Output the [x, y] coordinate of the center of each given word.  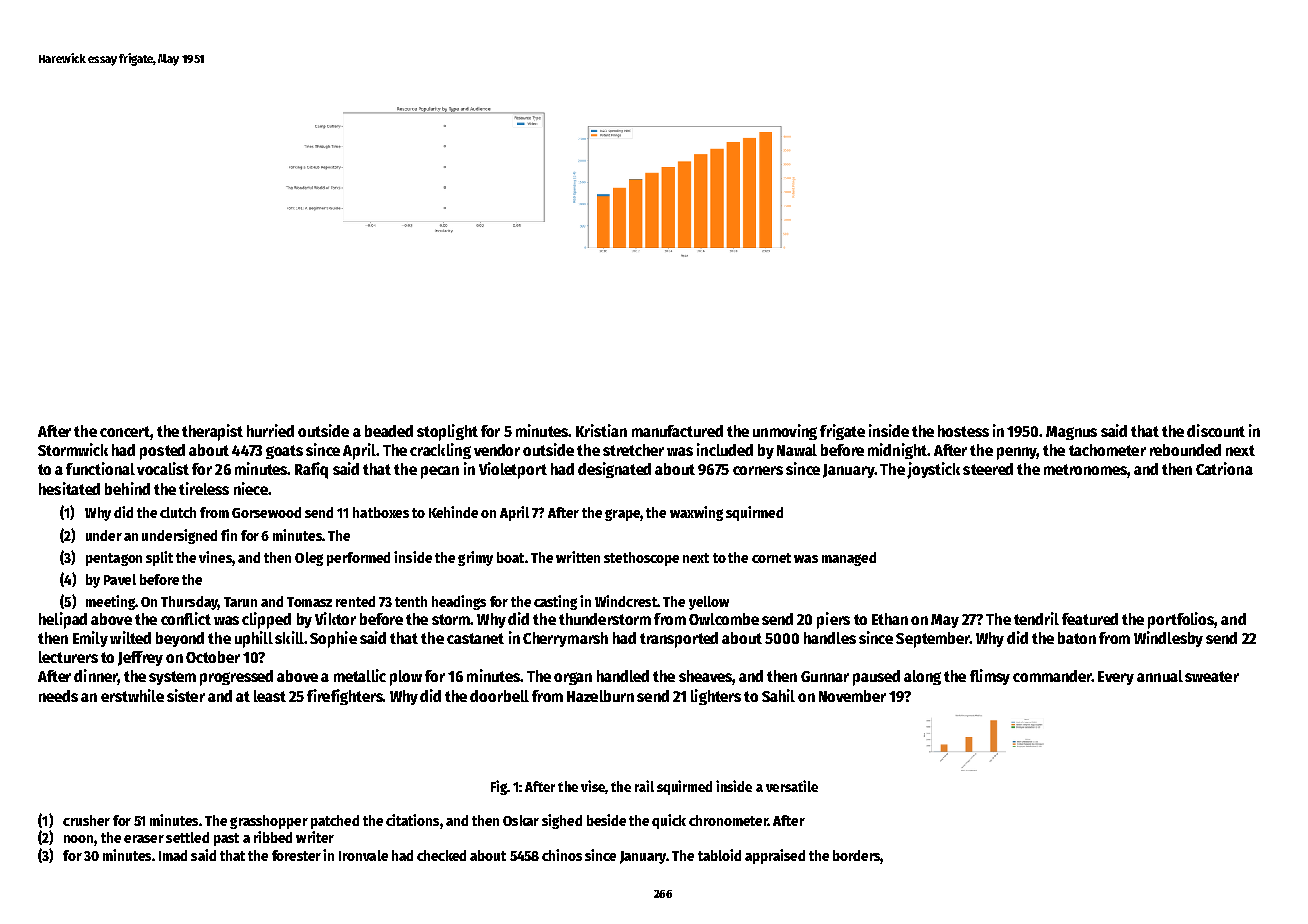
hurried [270, 430]
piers [833, 620]
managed [849, 559]
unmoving [785, 432]
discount [1216, 430]
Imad [173, 855]
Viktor [335, 618]
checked [441, 855]
